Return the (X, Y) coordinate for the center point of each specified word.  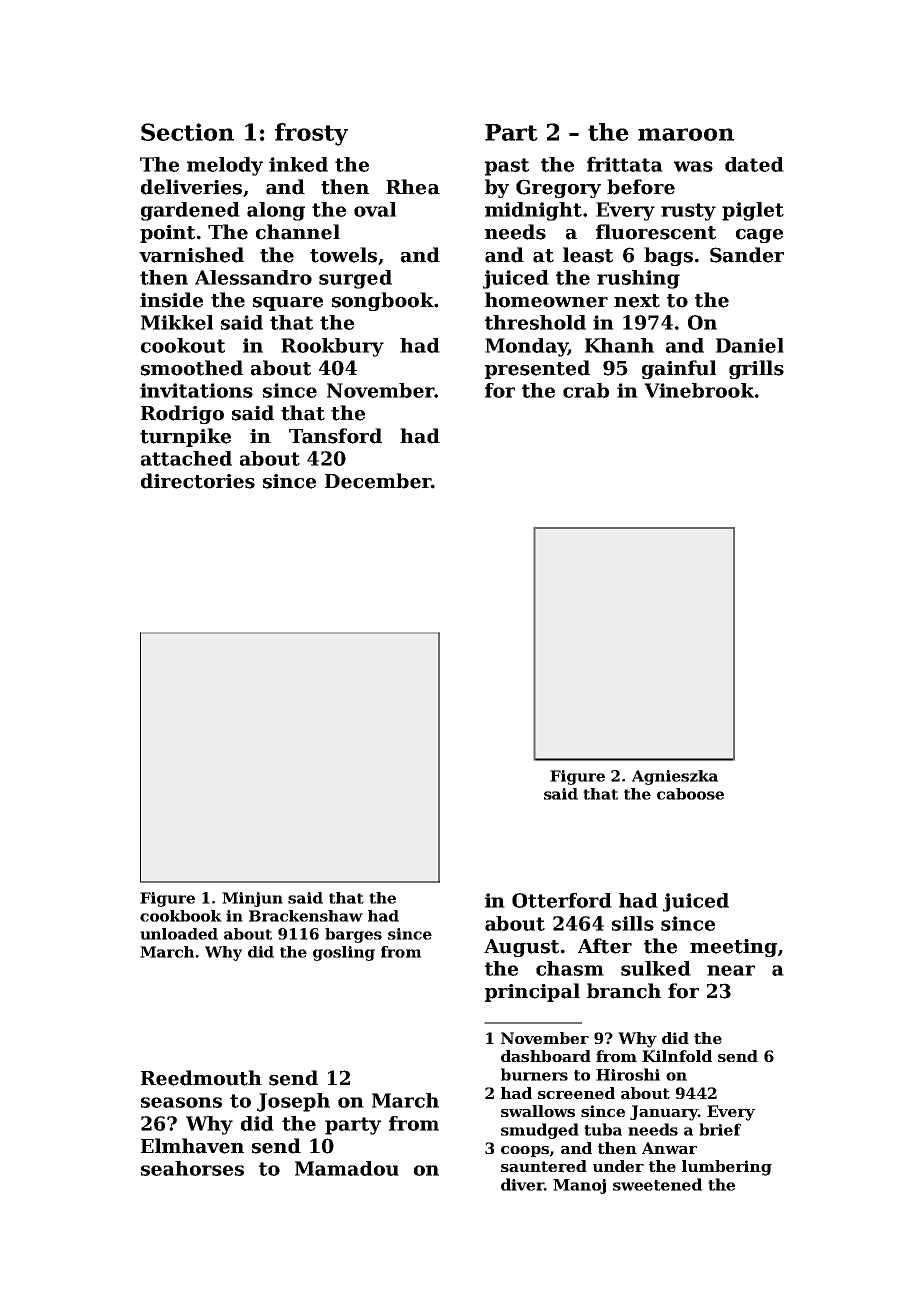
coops (525, 1151)
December (378, 481)
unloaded (179, 934)
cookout (183, 345)
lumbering (727, 1168)
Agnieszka (675, 777)
